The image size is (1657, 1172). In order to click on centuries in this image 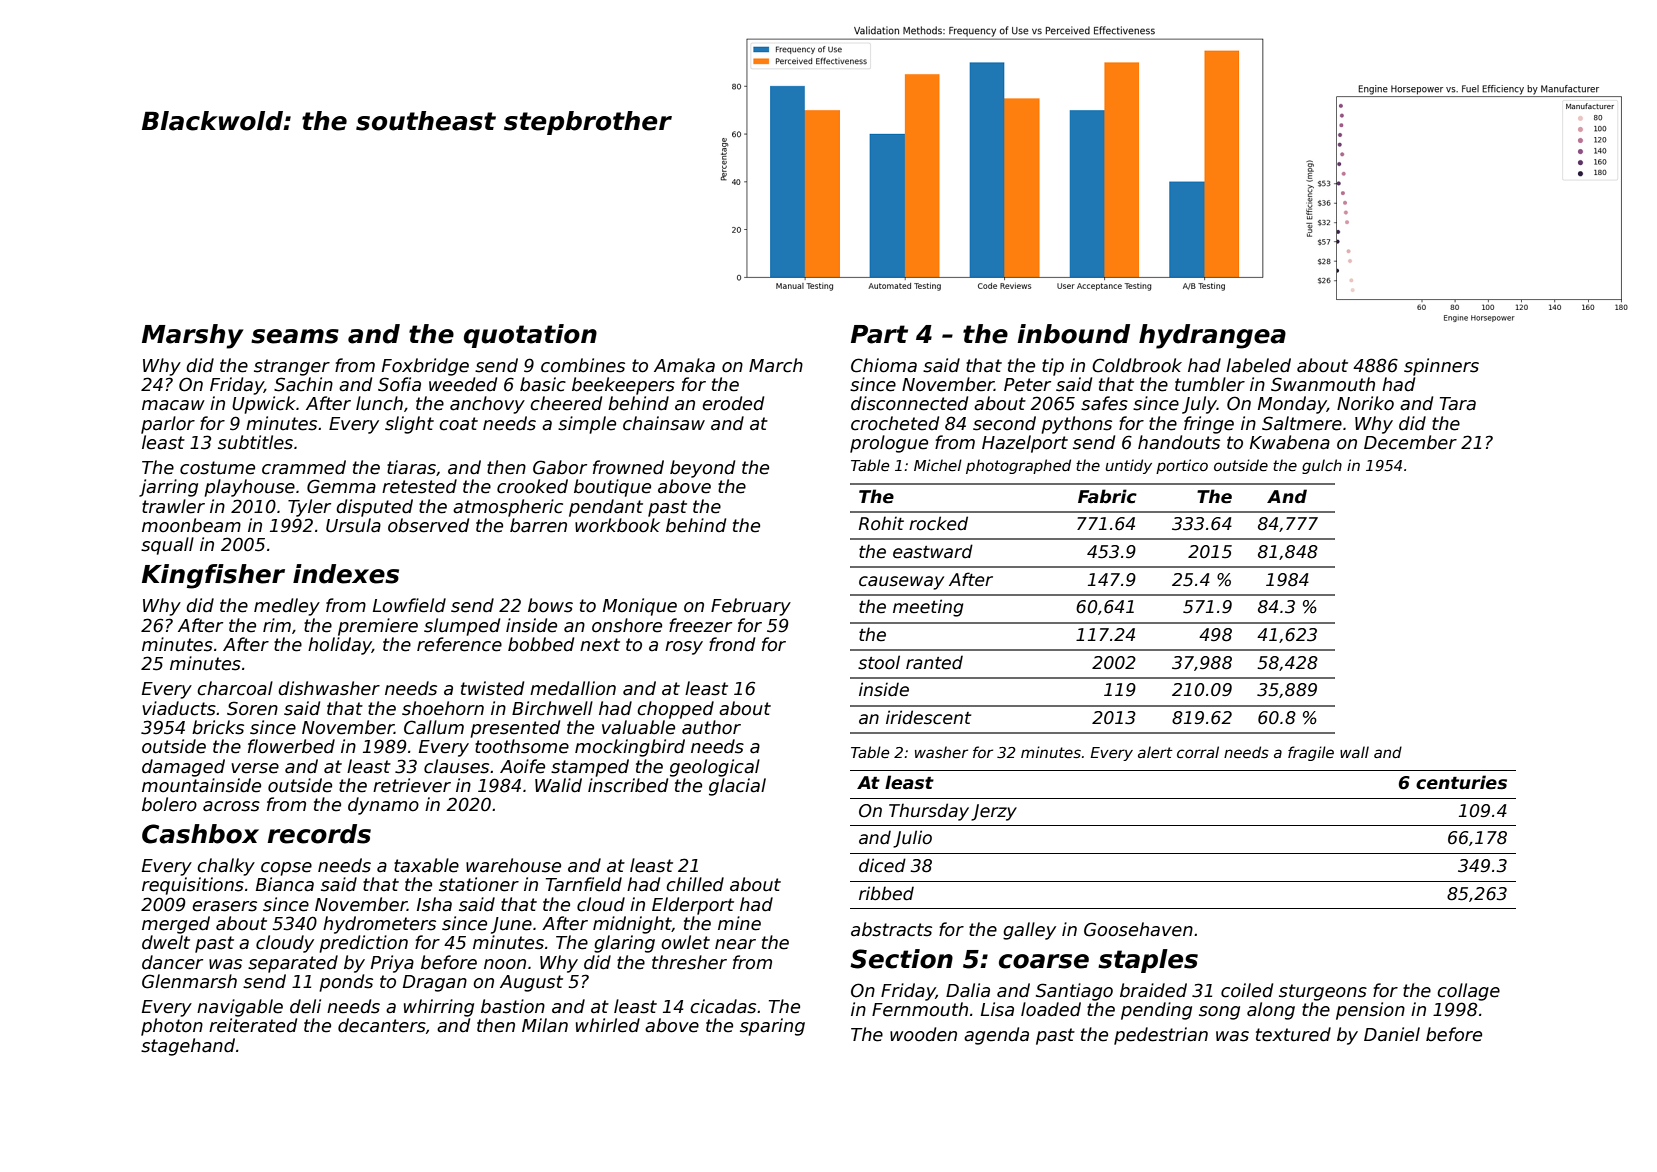, I will do `click(1461, 782)`.
